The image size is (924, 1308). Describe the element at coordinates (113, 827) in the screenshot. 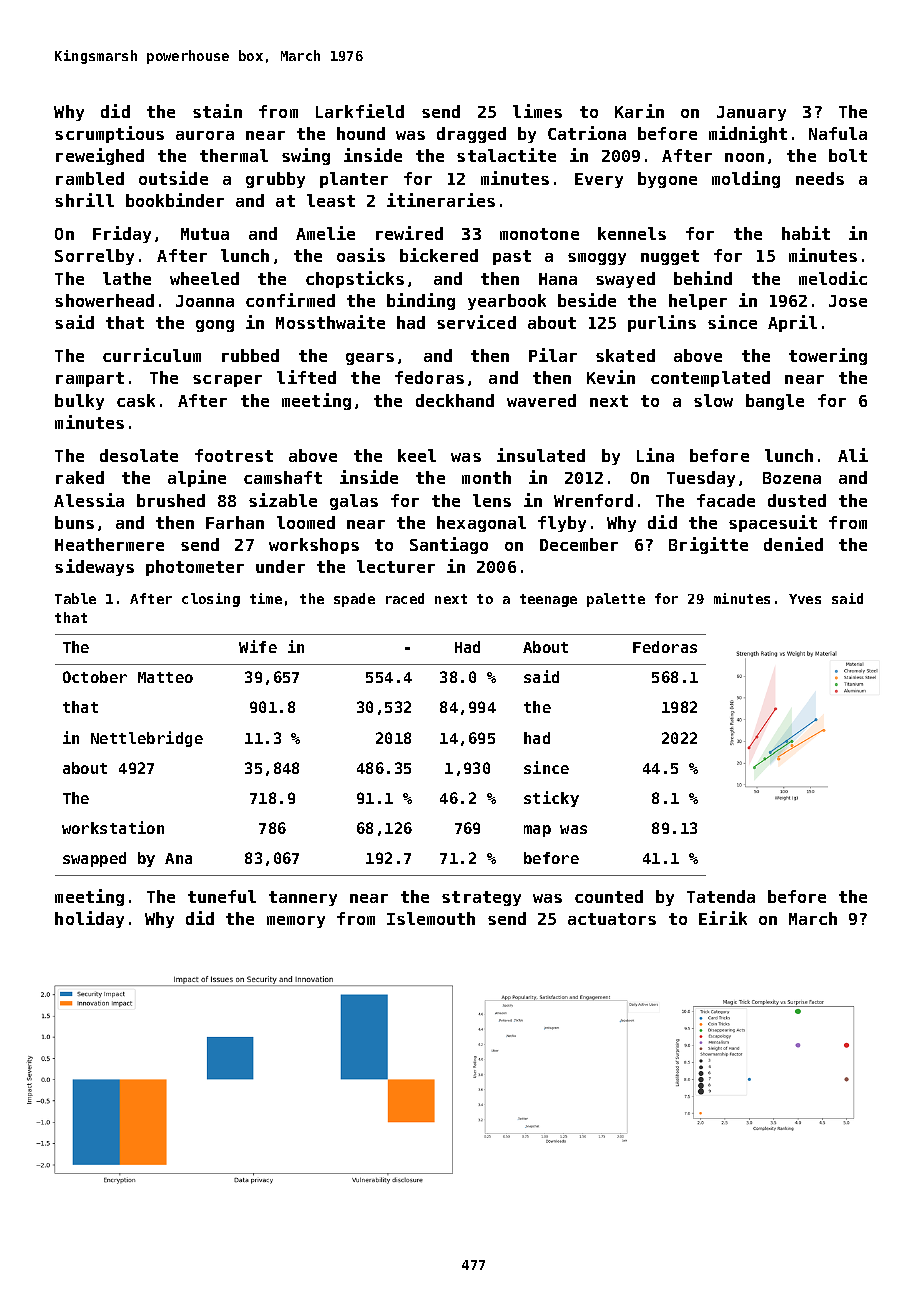

I see `workstation` at that location.
